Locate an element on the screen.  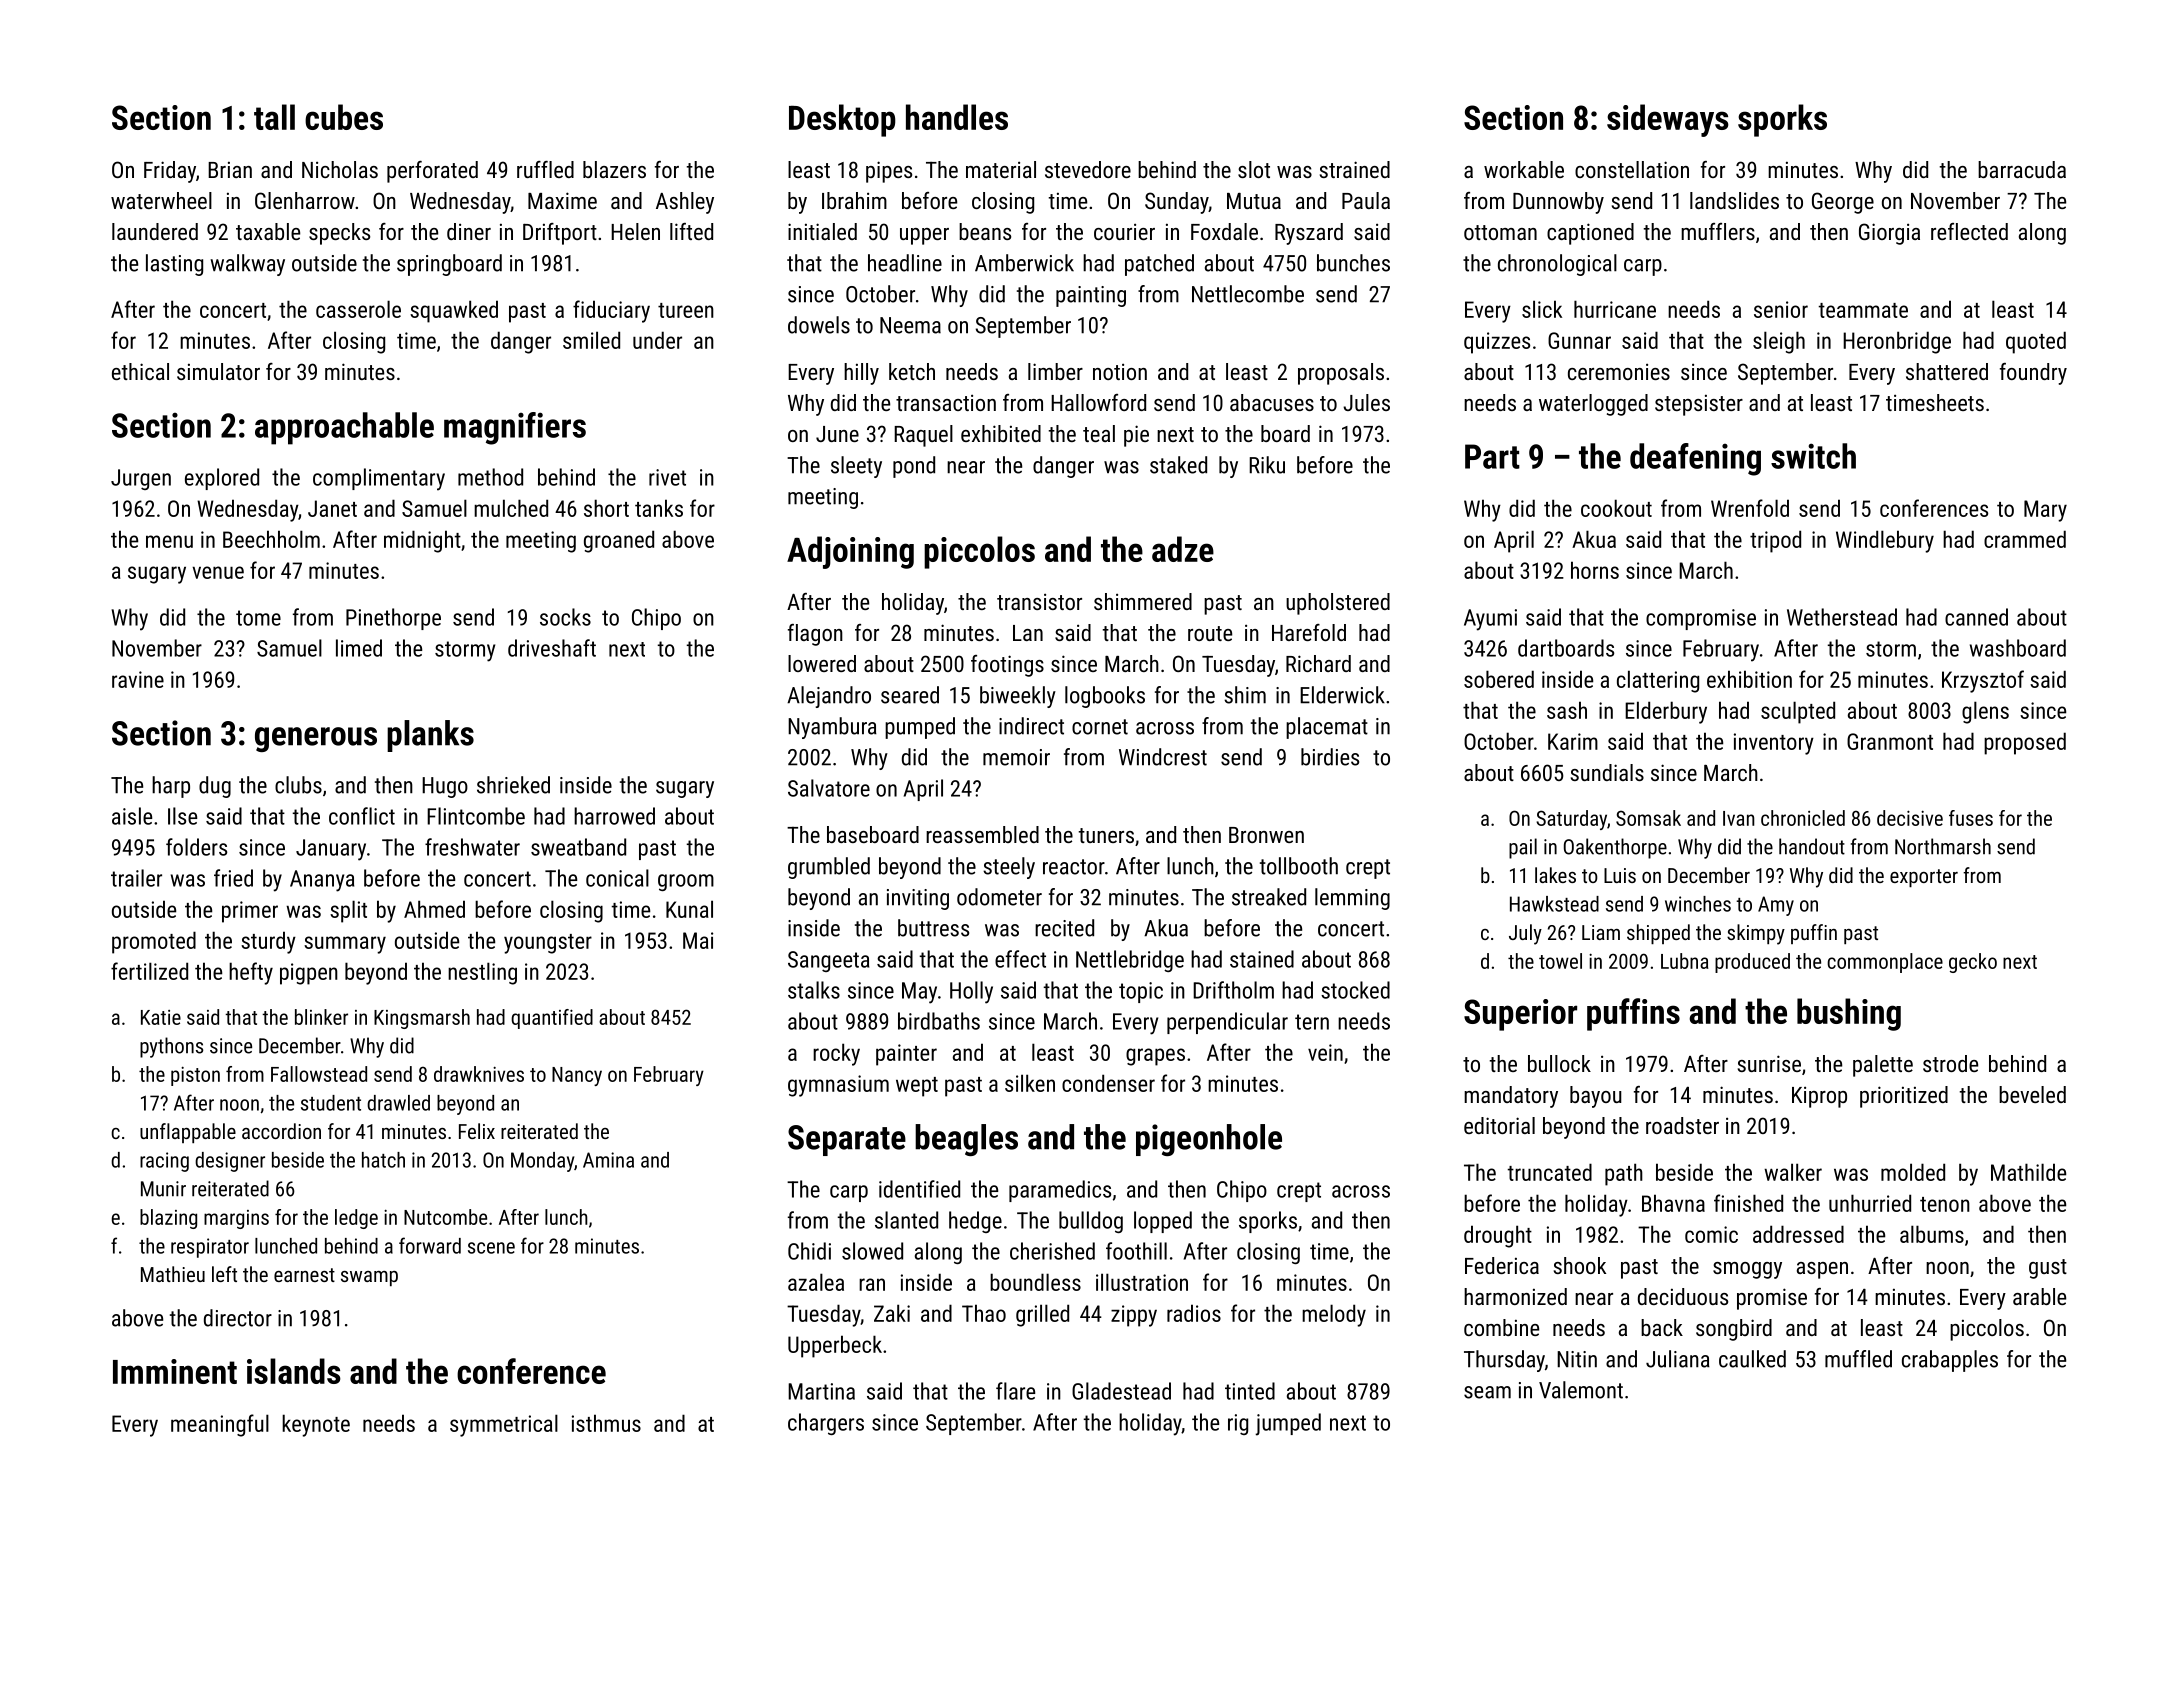
beagles is located at coordinates (966, 1140).
